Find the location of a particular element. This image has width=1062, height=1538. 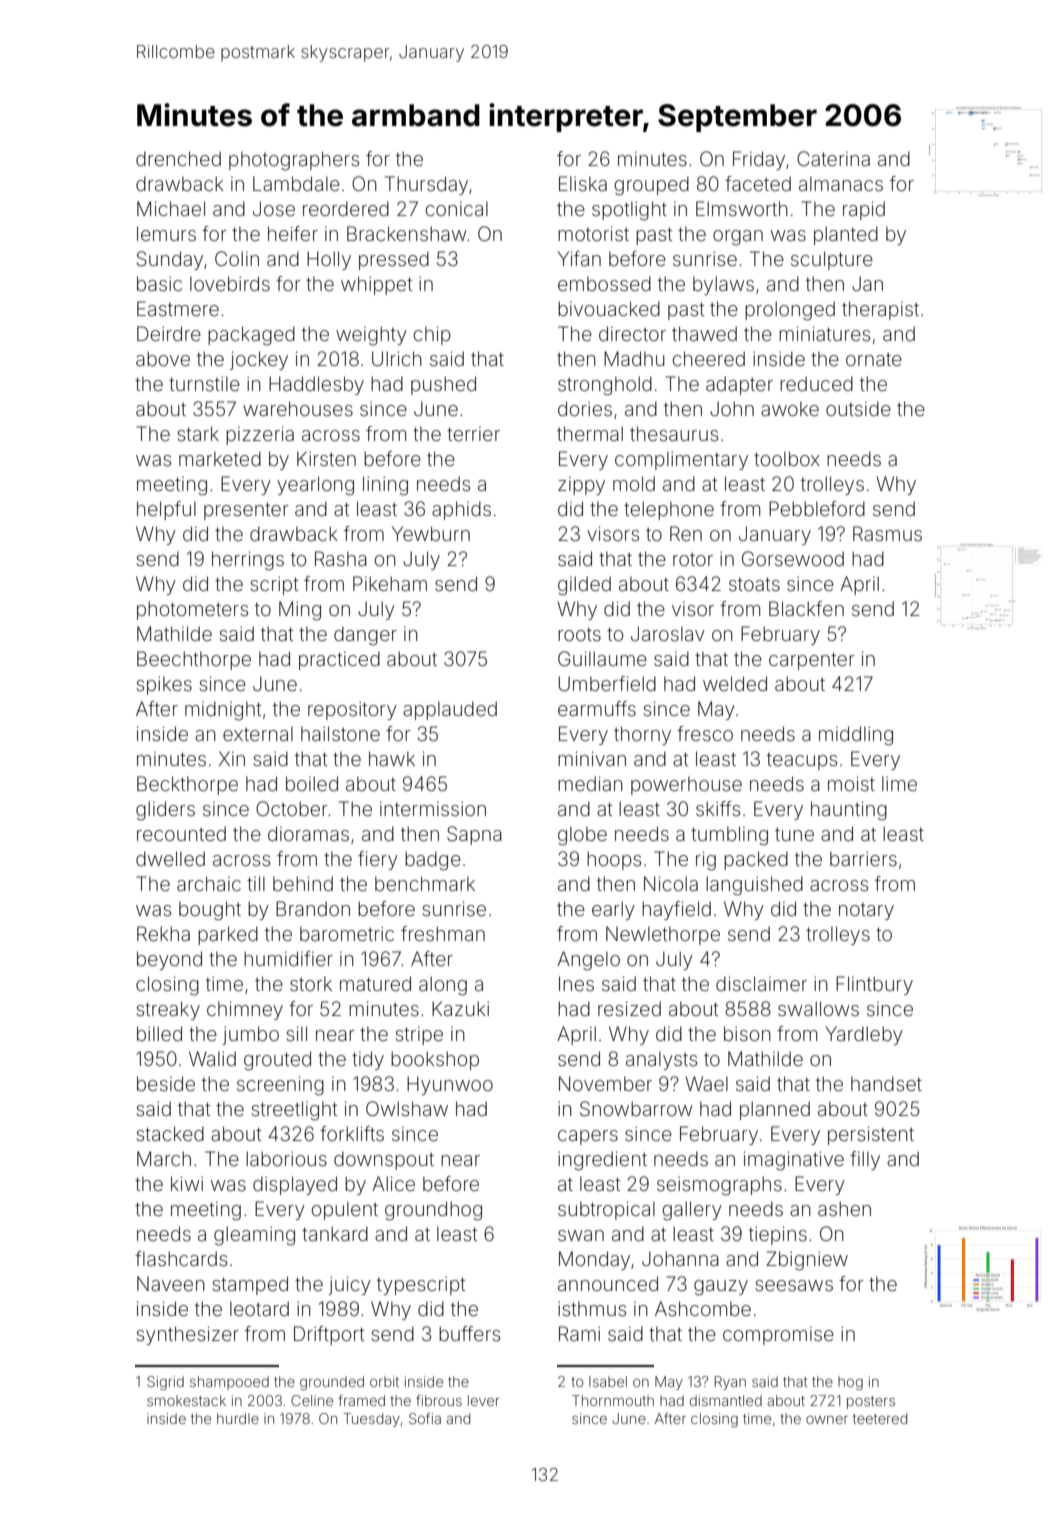

earmuffs is located at coordinates (597, 708).
